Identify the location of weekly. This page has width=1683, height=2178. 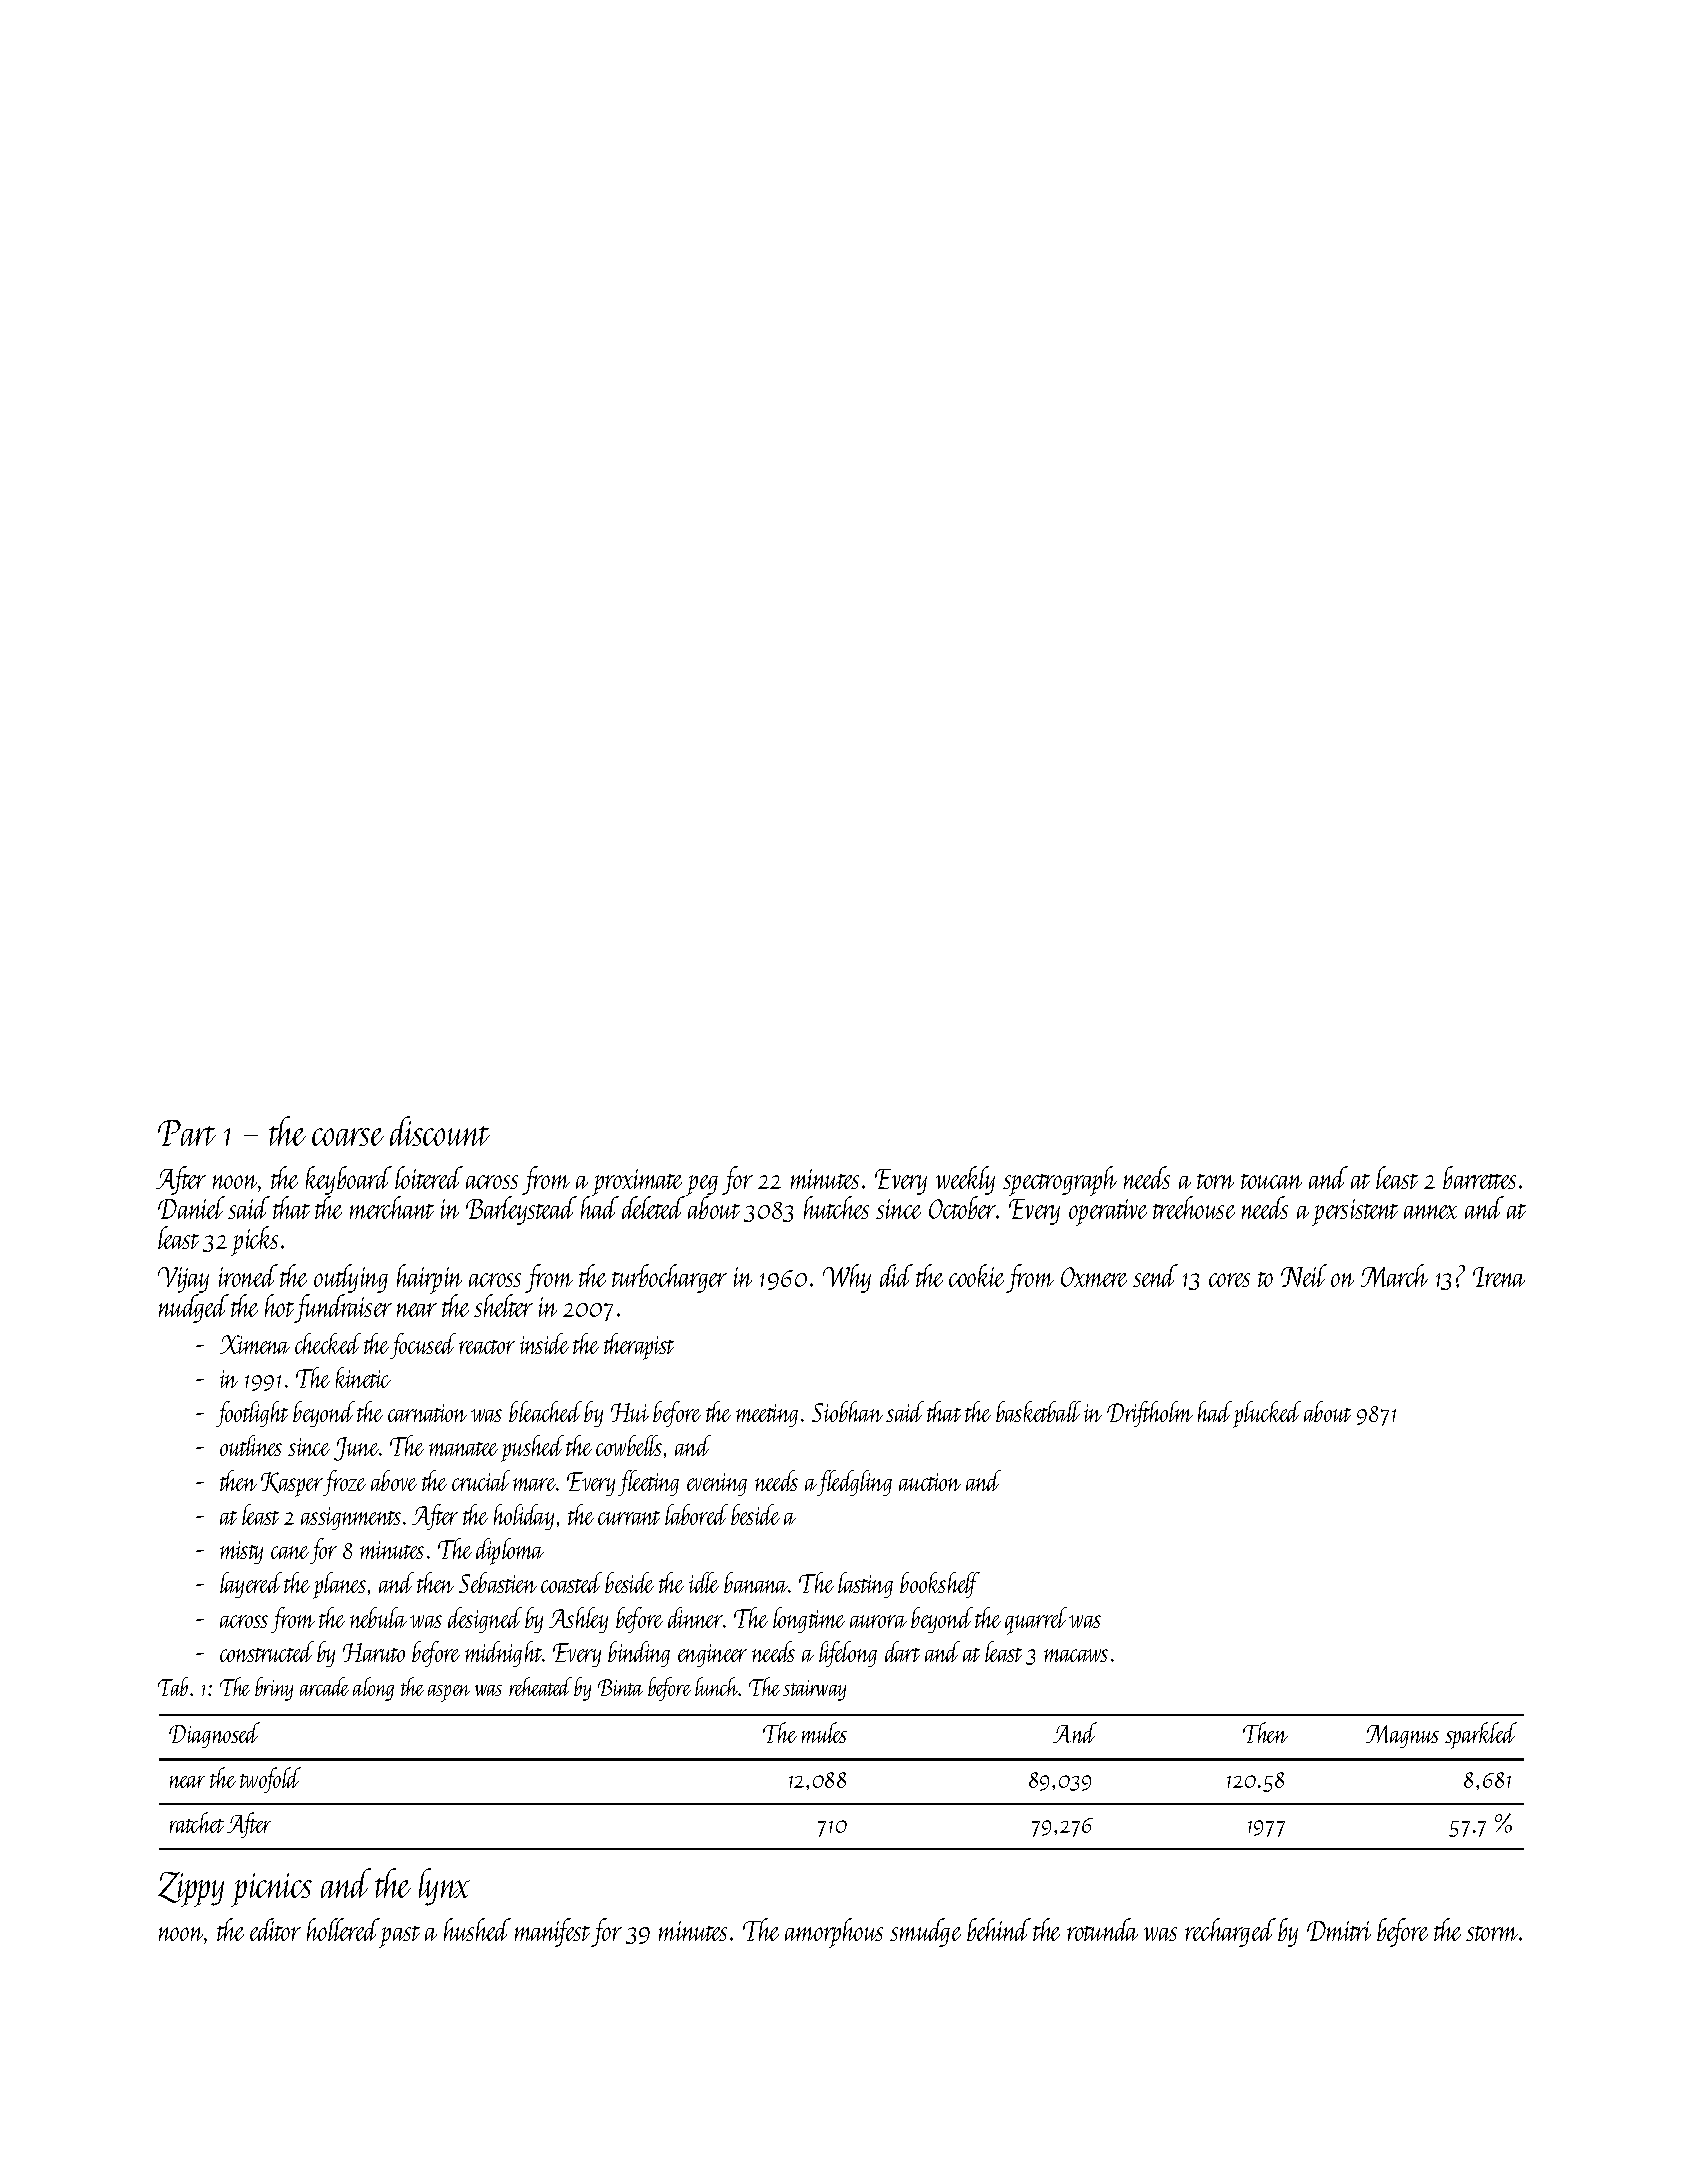
(965, 1180).
